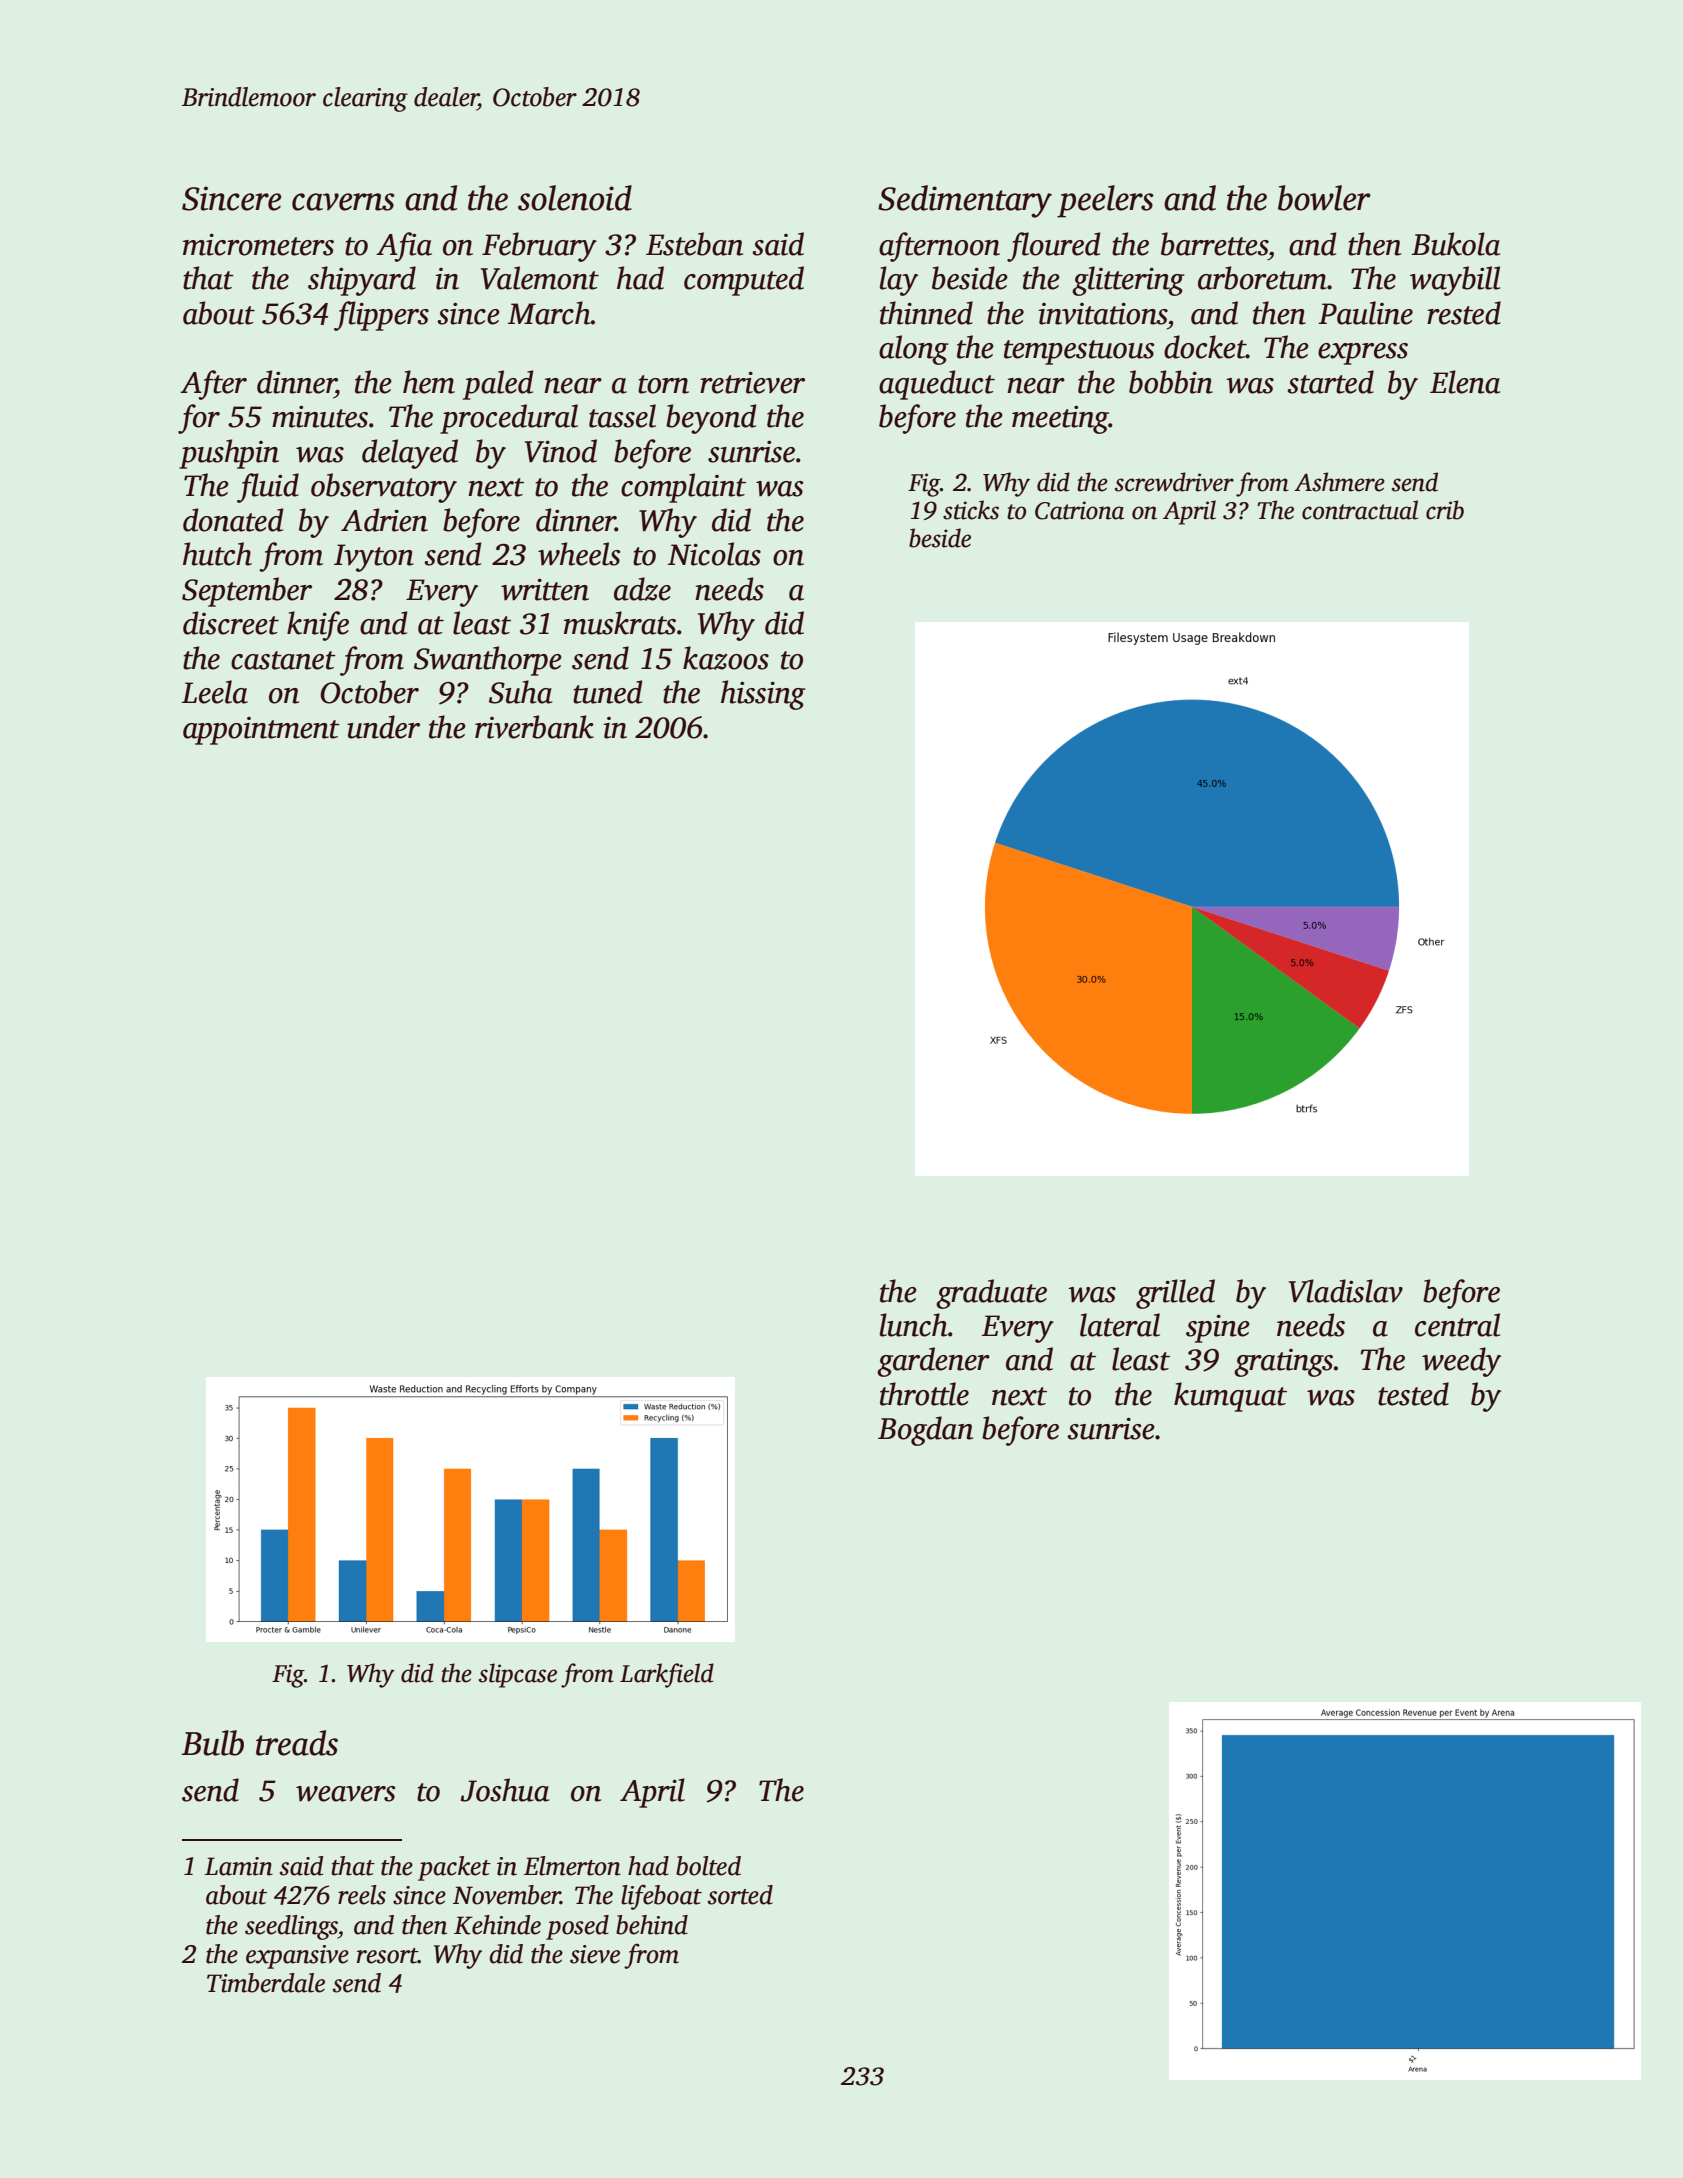  I want to click on lunch, so click(914, 1325).
